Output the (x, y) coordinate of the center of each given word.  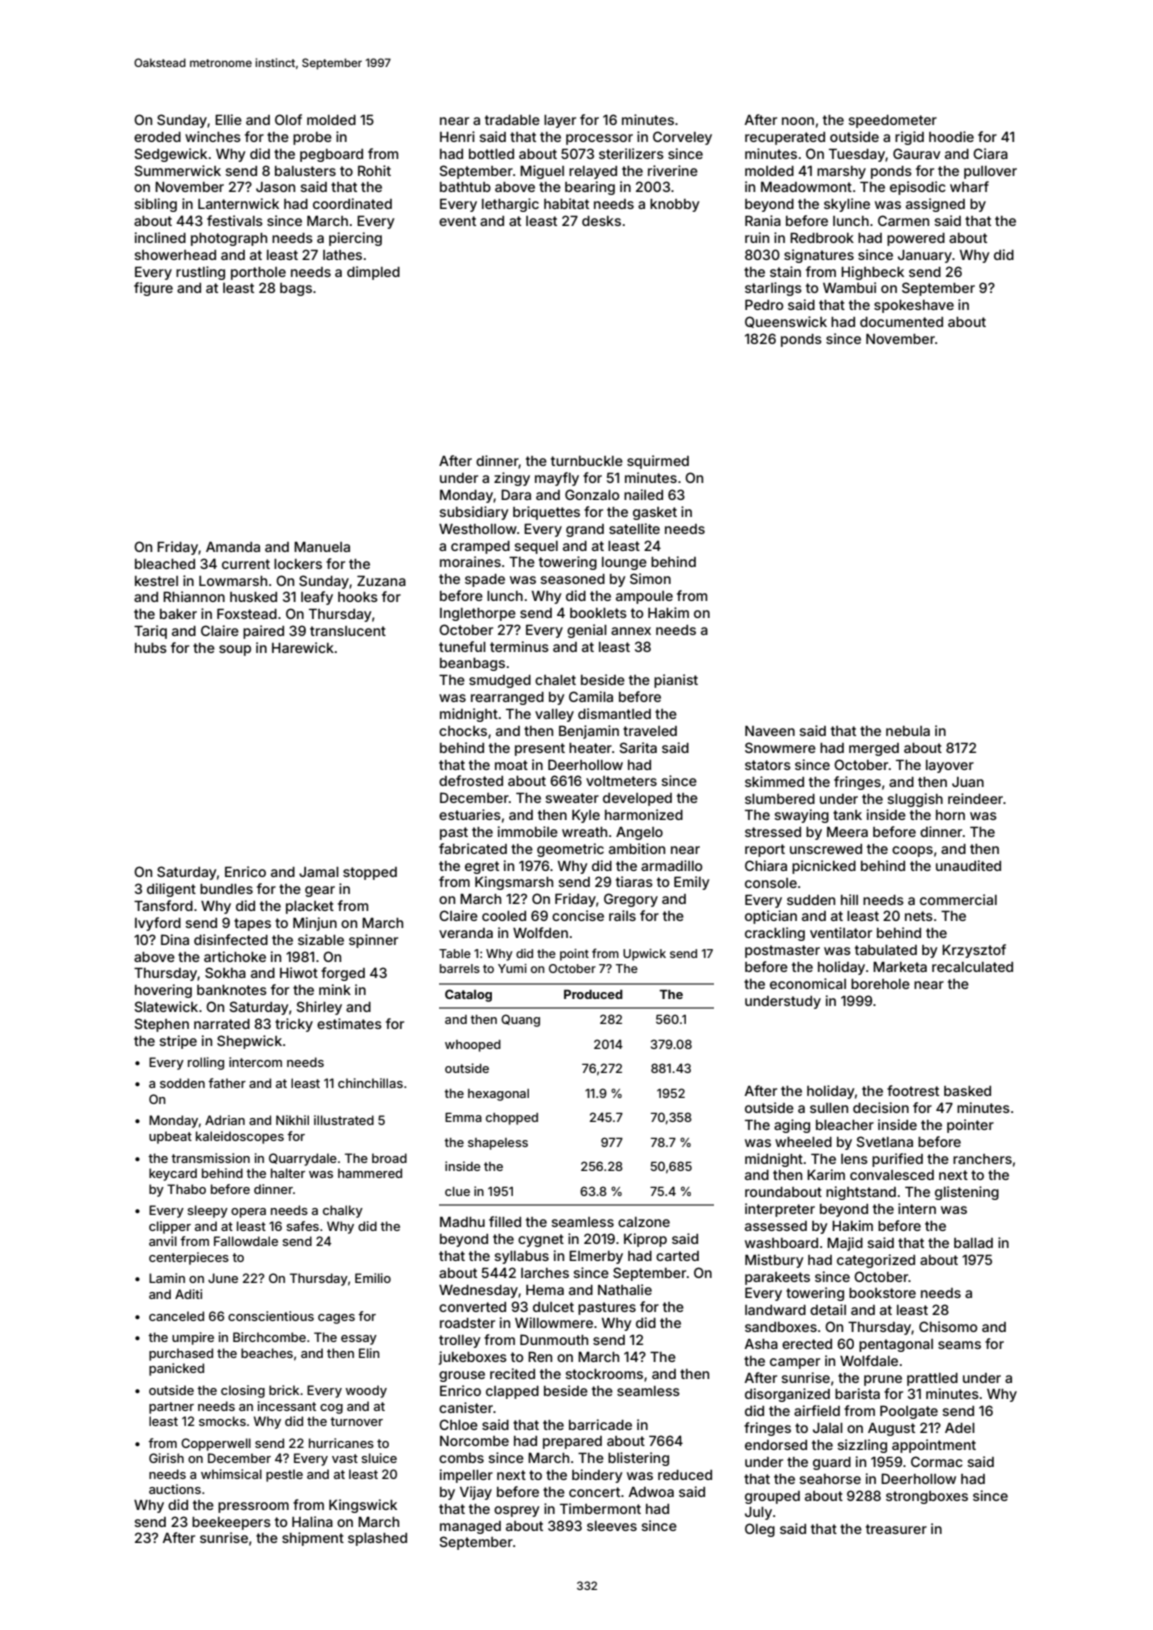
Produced (593, 994)
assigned (935, 205)
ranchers (982, 1159)
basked (967, 1091)
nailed (643, 494)
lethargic (510, 205)
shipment (313, 1539)
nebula (908, 731)
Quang (520, 1020)
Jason (275, 187)
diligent (171, 890)
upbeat (170, 1137)
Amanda (233, 547)
